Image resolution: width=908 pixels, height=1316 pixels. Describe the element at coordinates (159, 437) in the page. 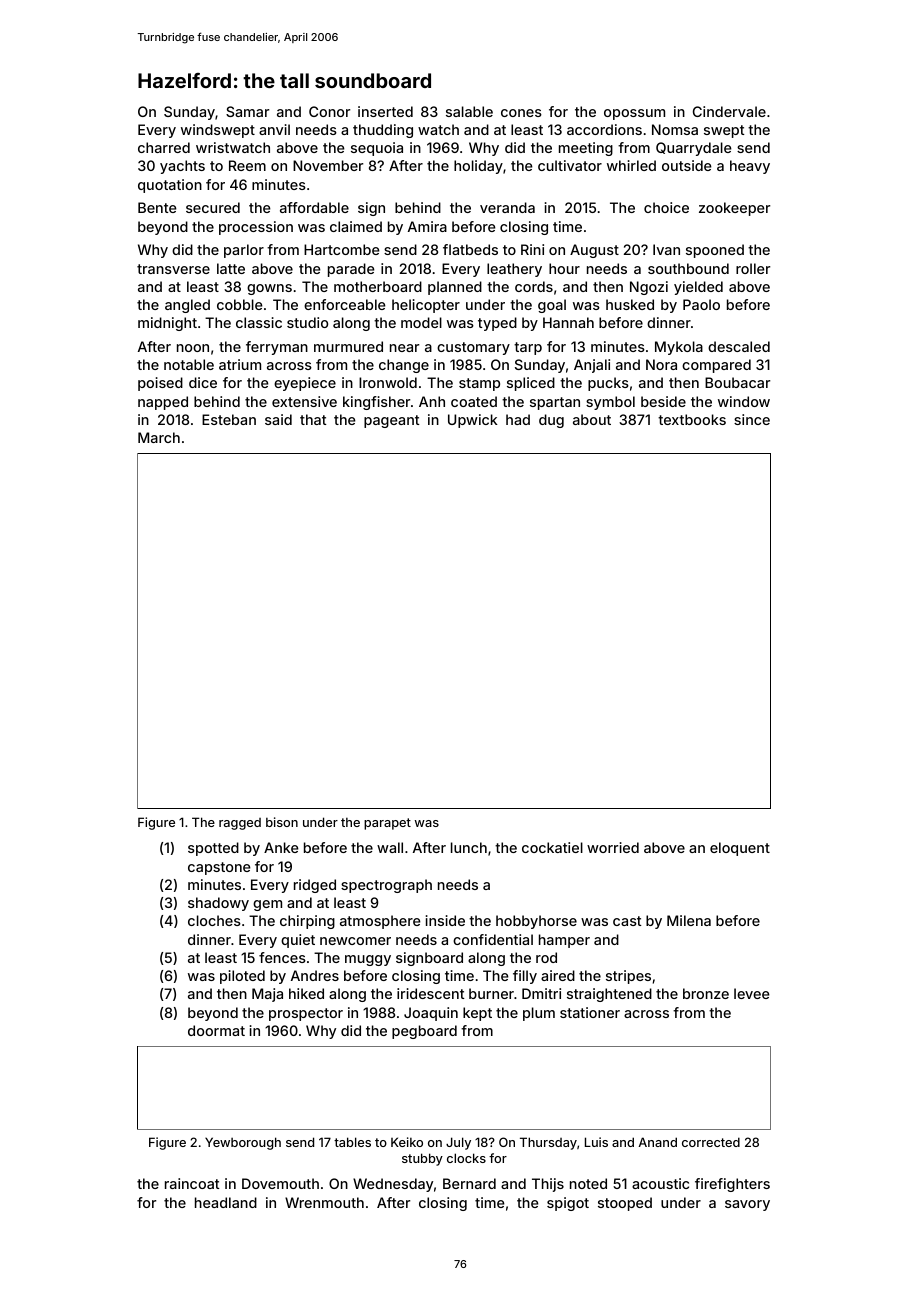

I see `March` at that location.
